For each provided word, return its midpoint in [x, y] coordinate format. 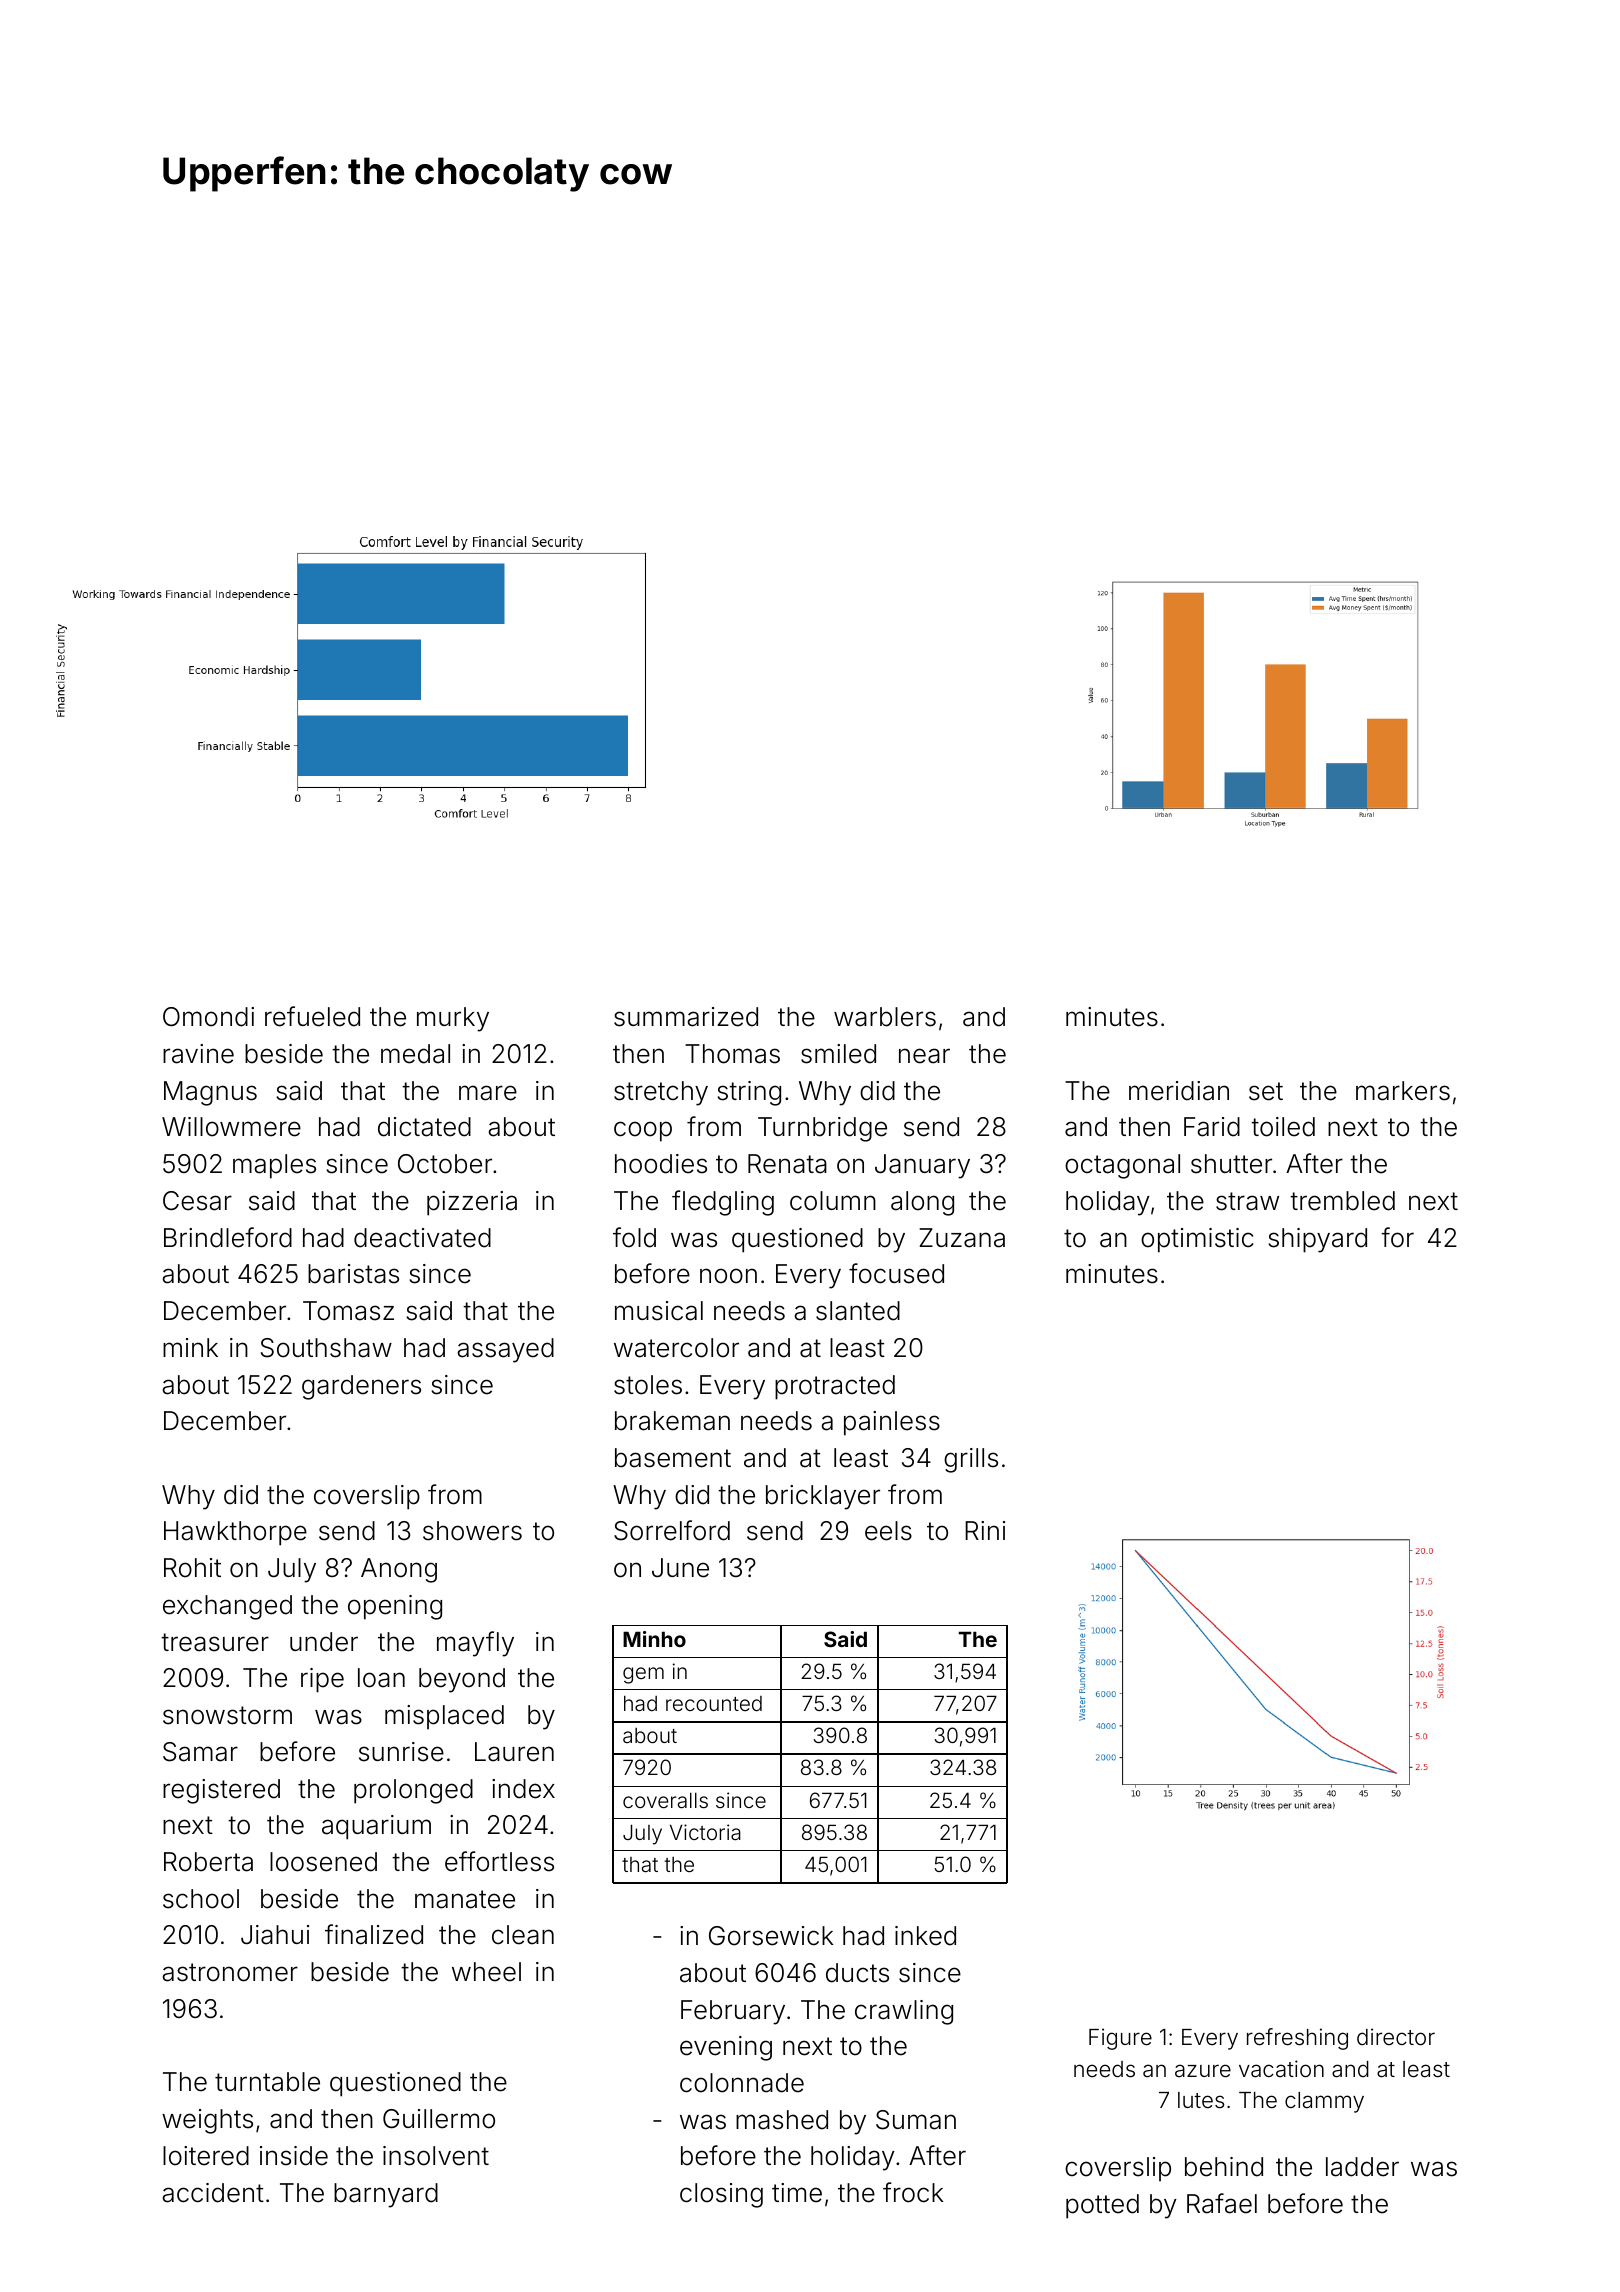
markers [1403, 1091]
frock [913, 2192]
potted [1102, 2206]
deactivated [422, 1238]
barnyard [386, 2195]
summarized [686, 1017]
